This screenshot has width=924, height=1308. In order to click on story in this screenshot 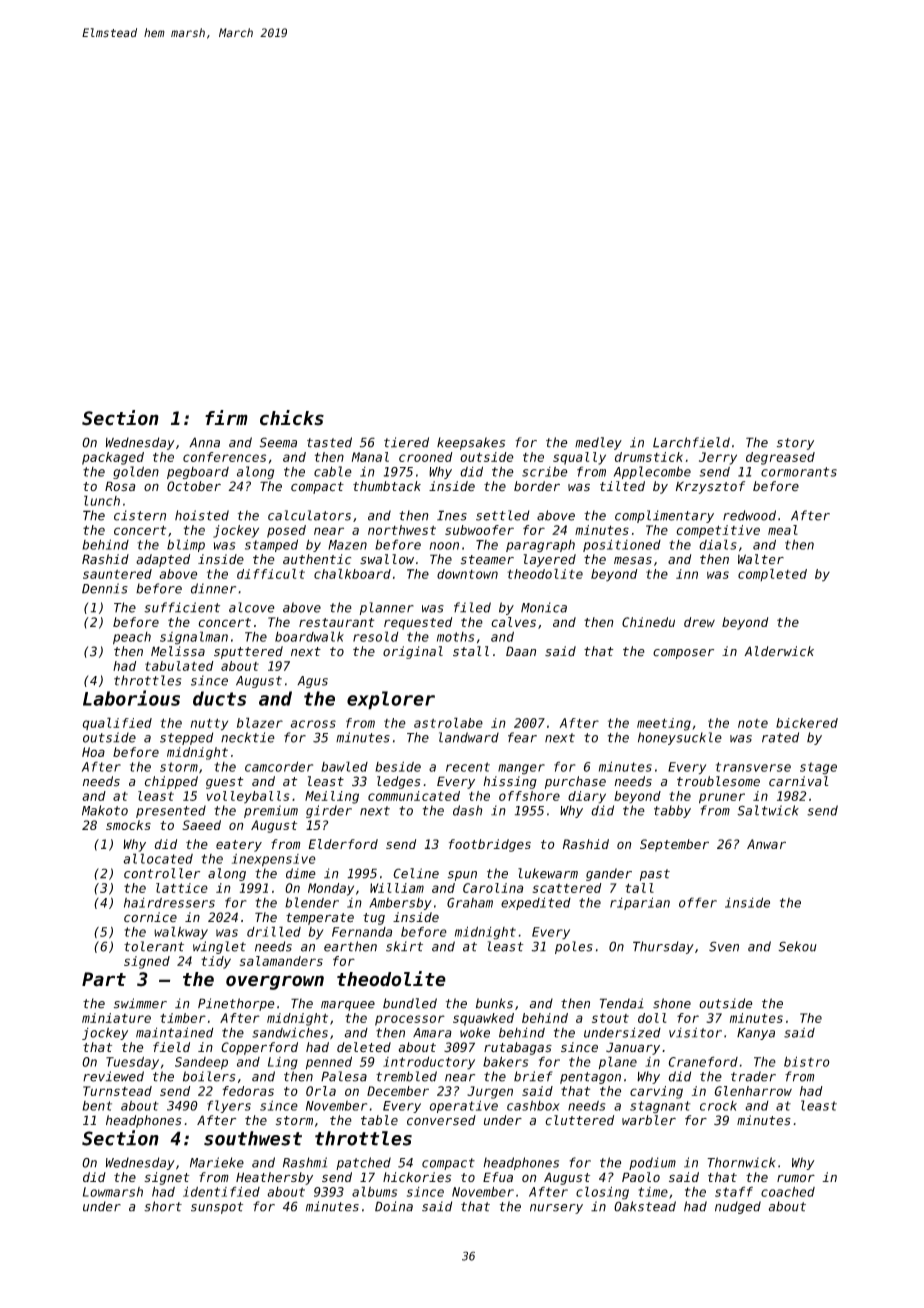, I will do `click(795, 444)`.
